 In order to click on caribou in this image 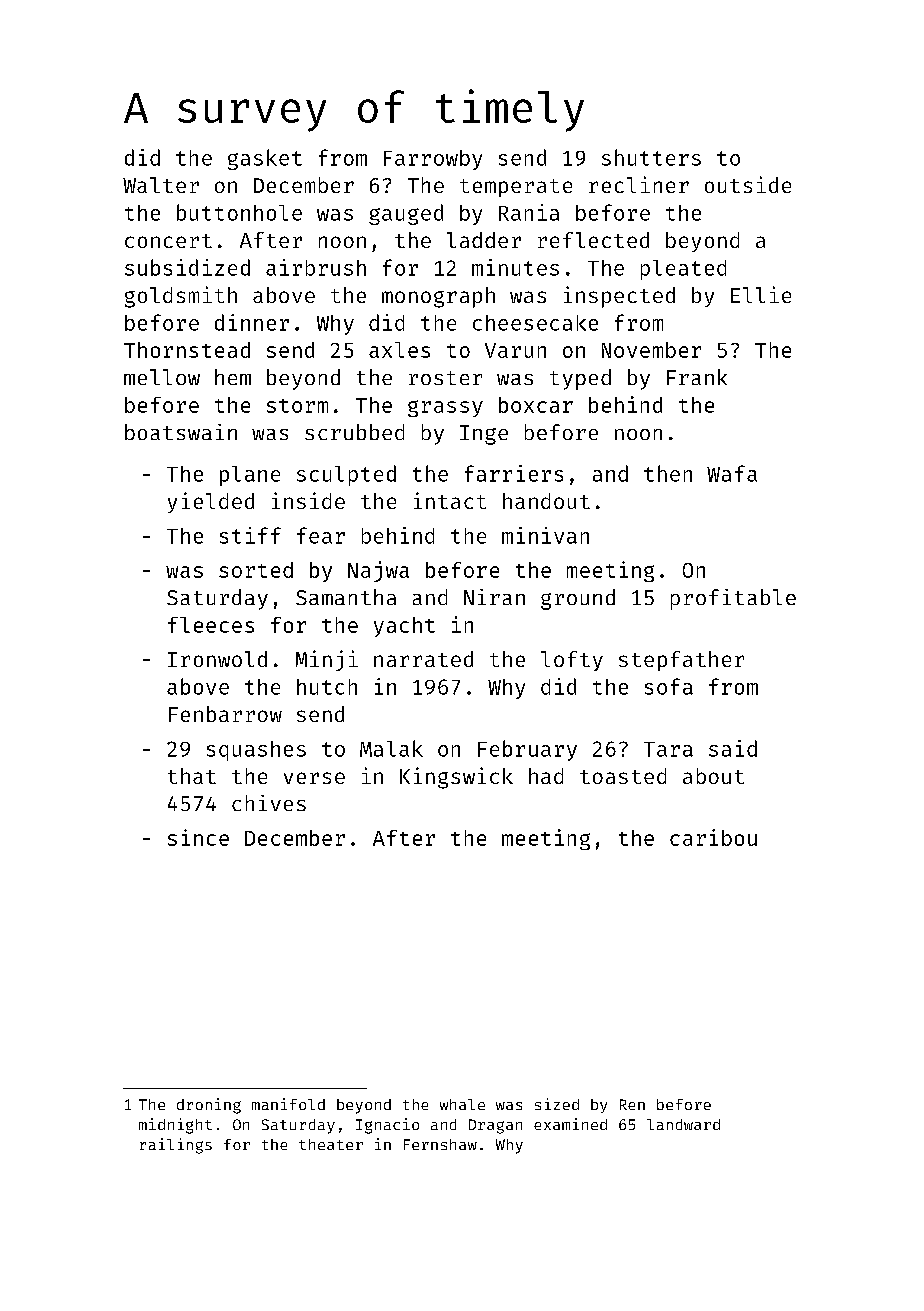, I will do `click(713, 837)`.
